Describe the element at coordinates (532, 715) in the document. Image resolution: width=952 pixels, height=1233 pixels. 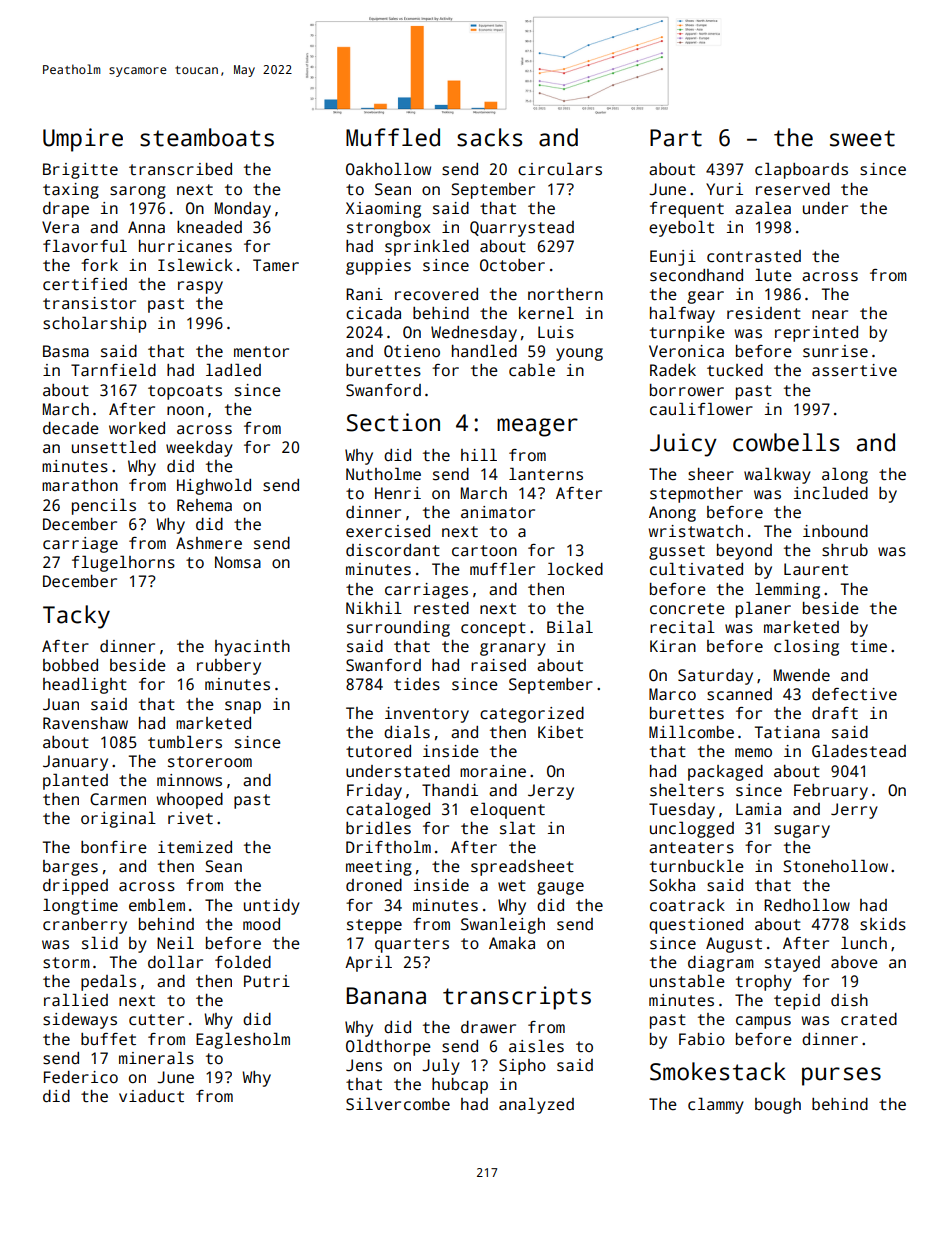
I see `categorized` at that location.
